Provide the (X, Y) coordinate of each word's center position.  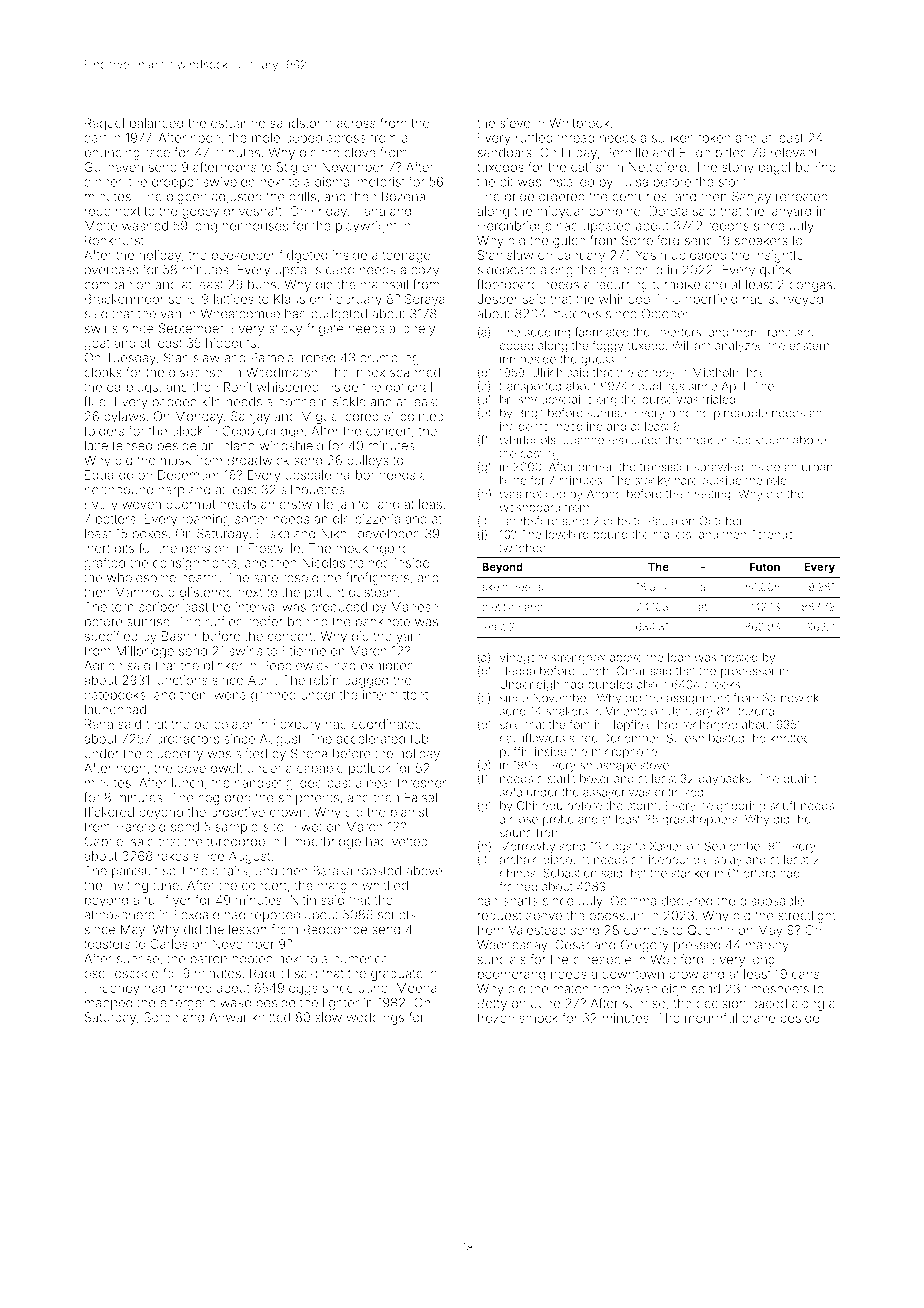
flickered (109, 812)
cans (806, 975)
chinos (518, 873)
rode (98, 211)
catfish (590, 166)
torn (122, 607)
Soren (161, 1017)
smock (538, 1018)
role (777, 480)
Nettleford (657, 166)
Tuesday (131, 358)
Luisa (633, 182)
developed (389, 535)
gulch (569, 241)
